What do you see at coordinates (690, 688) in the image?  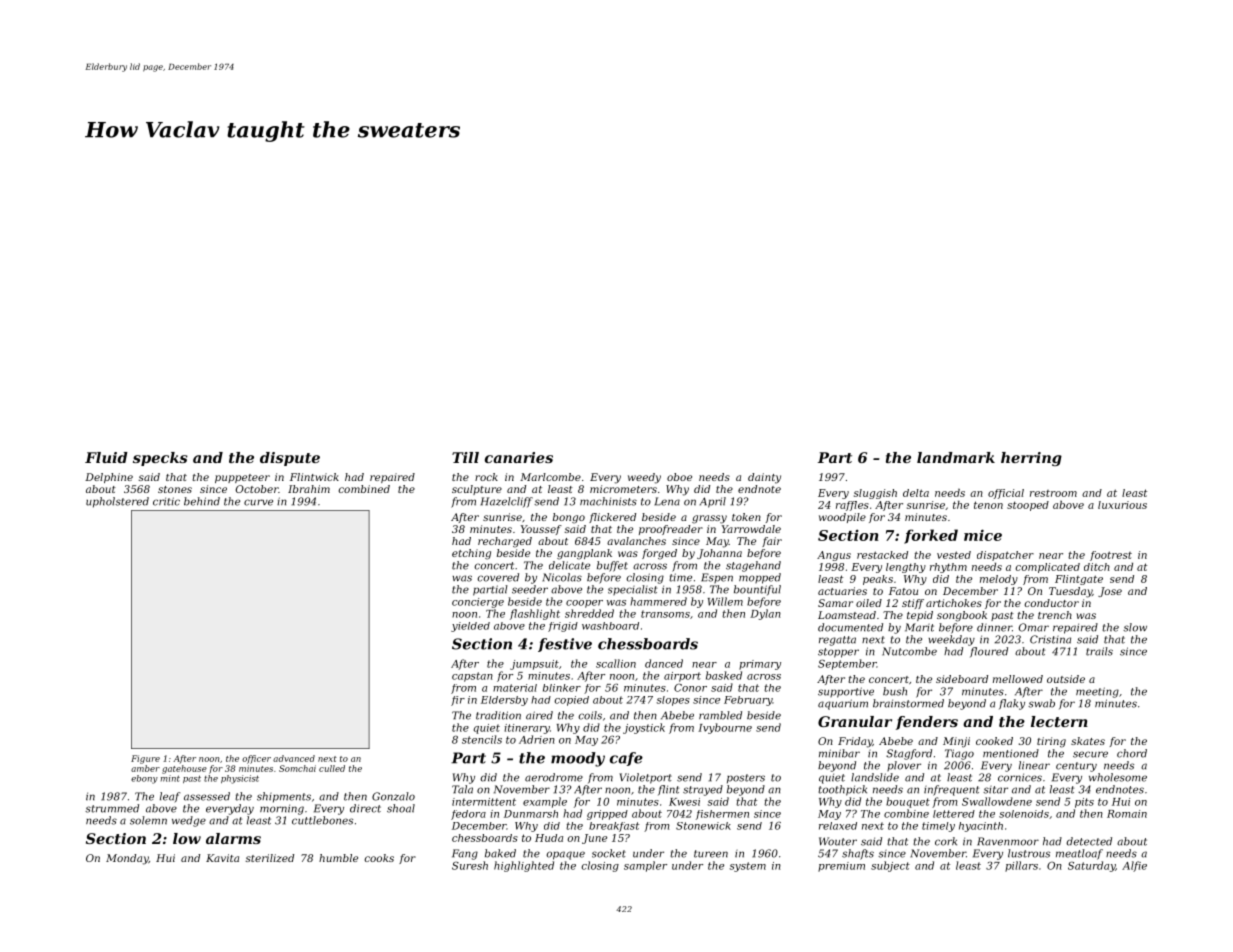 I see `Conor` at bounding box center [690, 688].
